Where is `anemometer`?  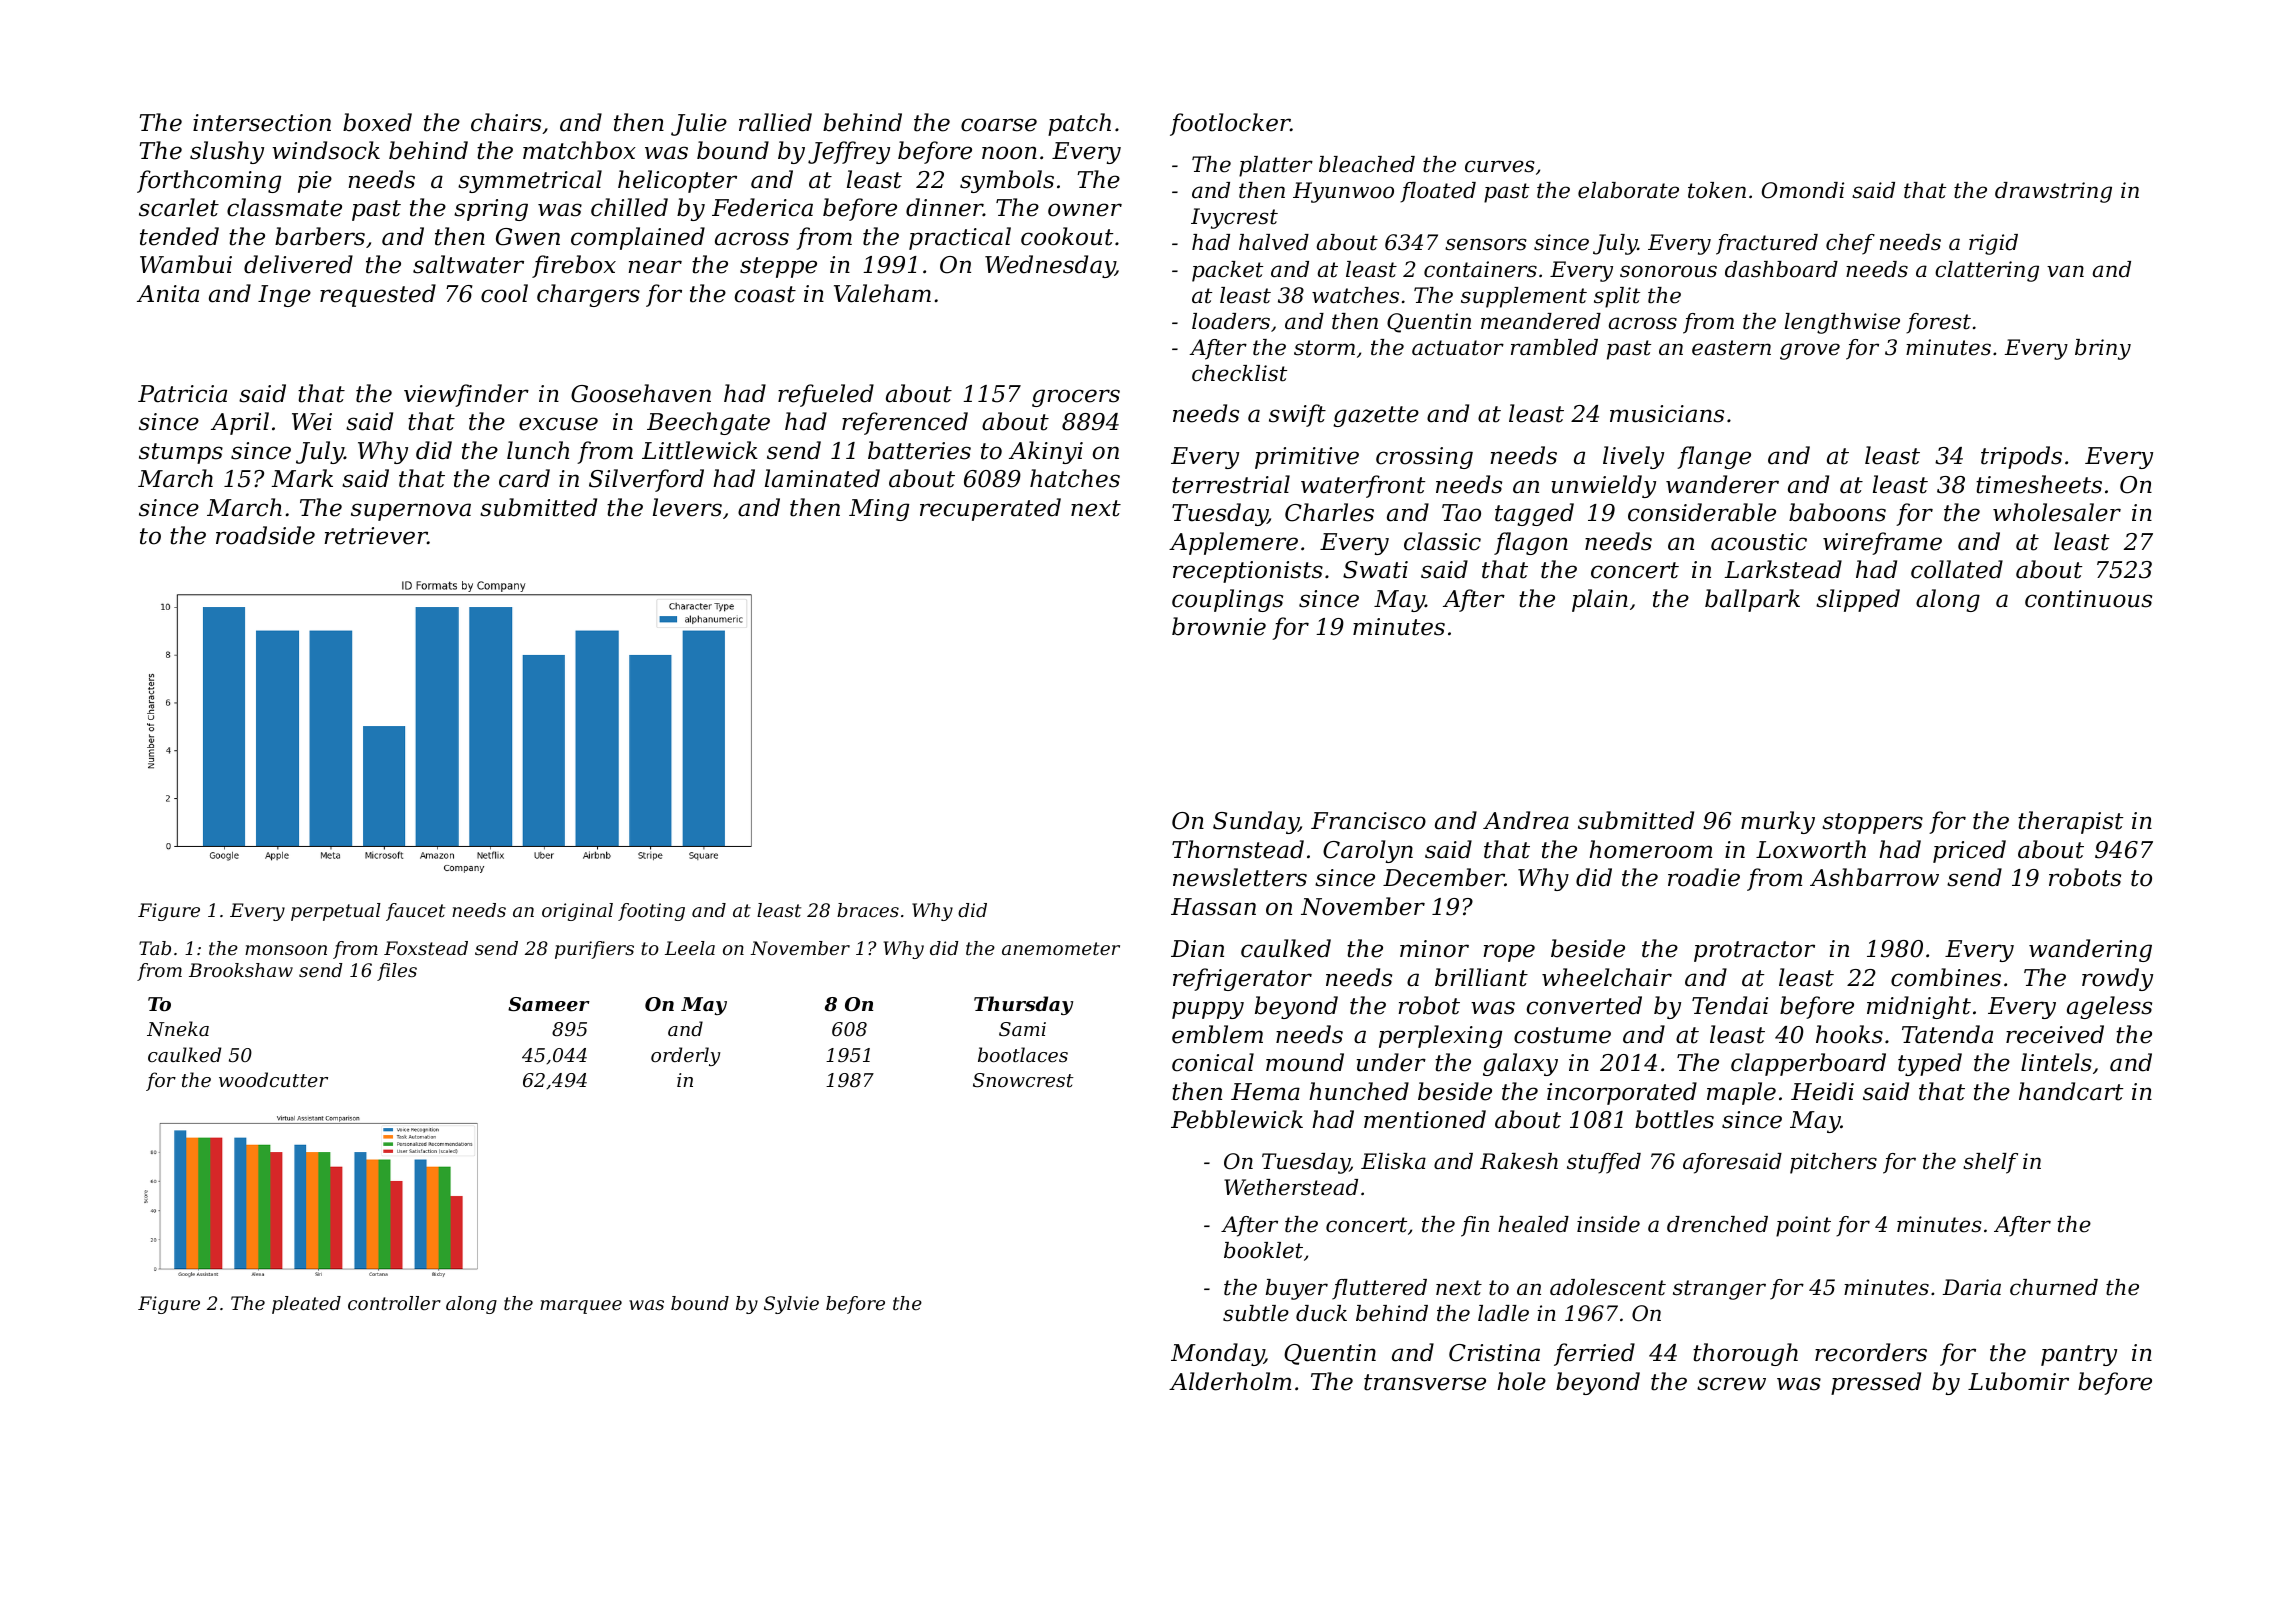 anemometer is located at coordinates (1061, 948).
